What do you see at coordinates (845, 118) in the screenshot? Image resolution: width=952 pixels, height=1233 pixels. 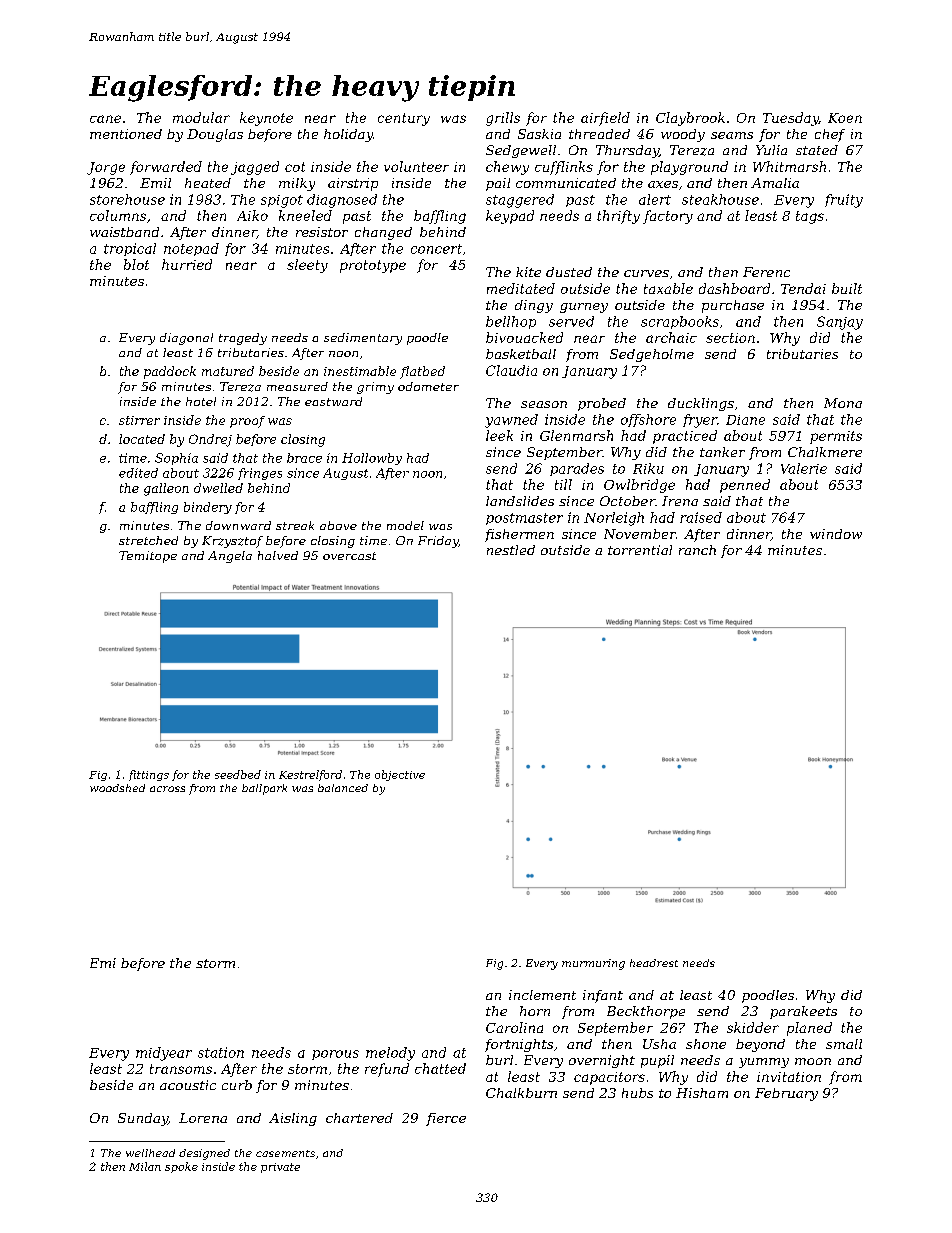 I see `Koen` at bounding box center [845, 118].
